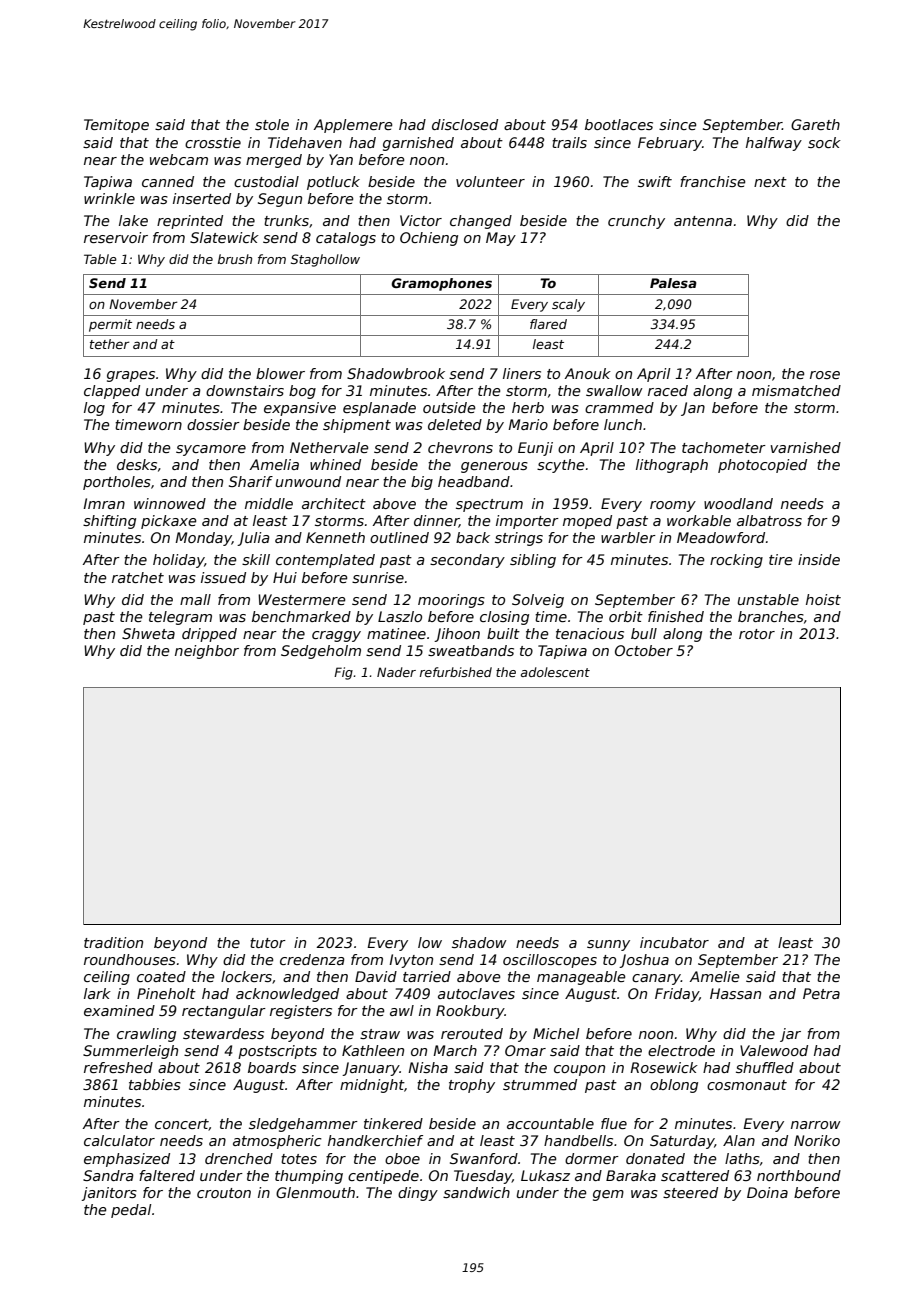 Image resolution: width=924 pixels, height=1308 pixels. What do you see at coordinates (670, 144) in the document?
I see `February` at bounding box center [670, 144].
